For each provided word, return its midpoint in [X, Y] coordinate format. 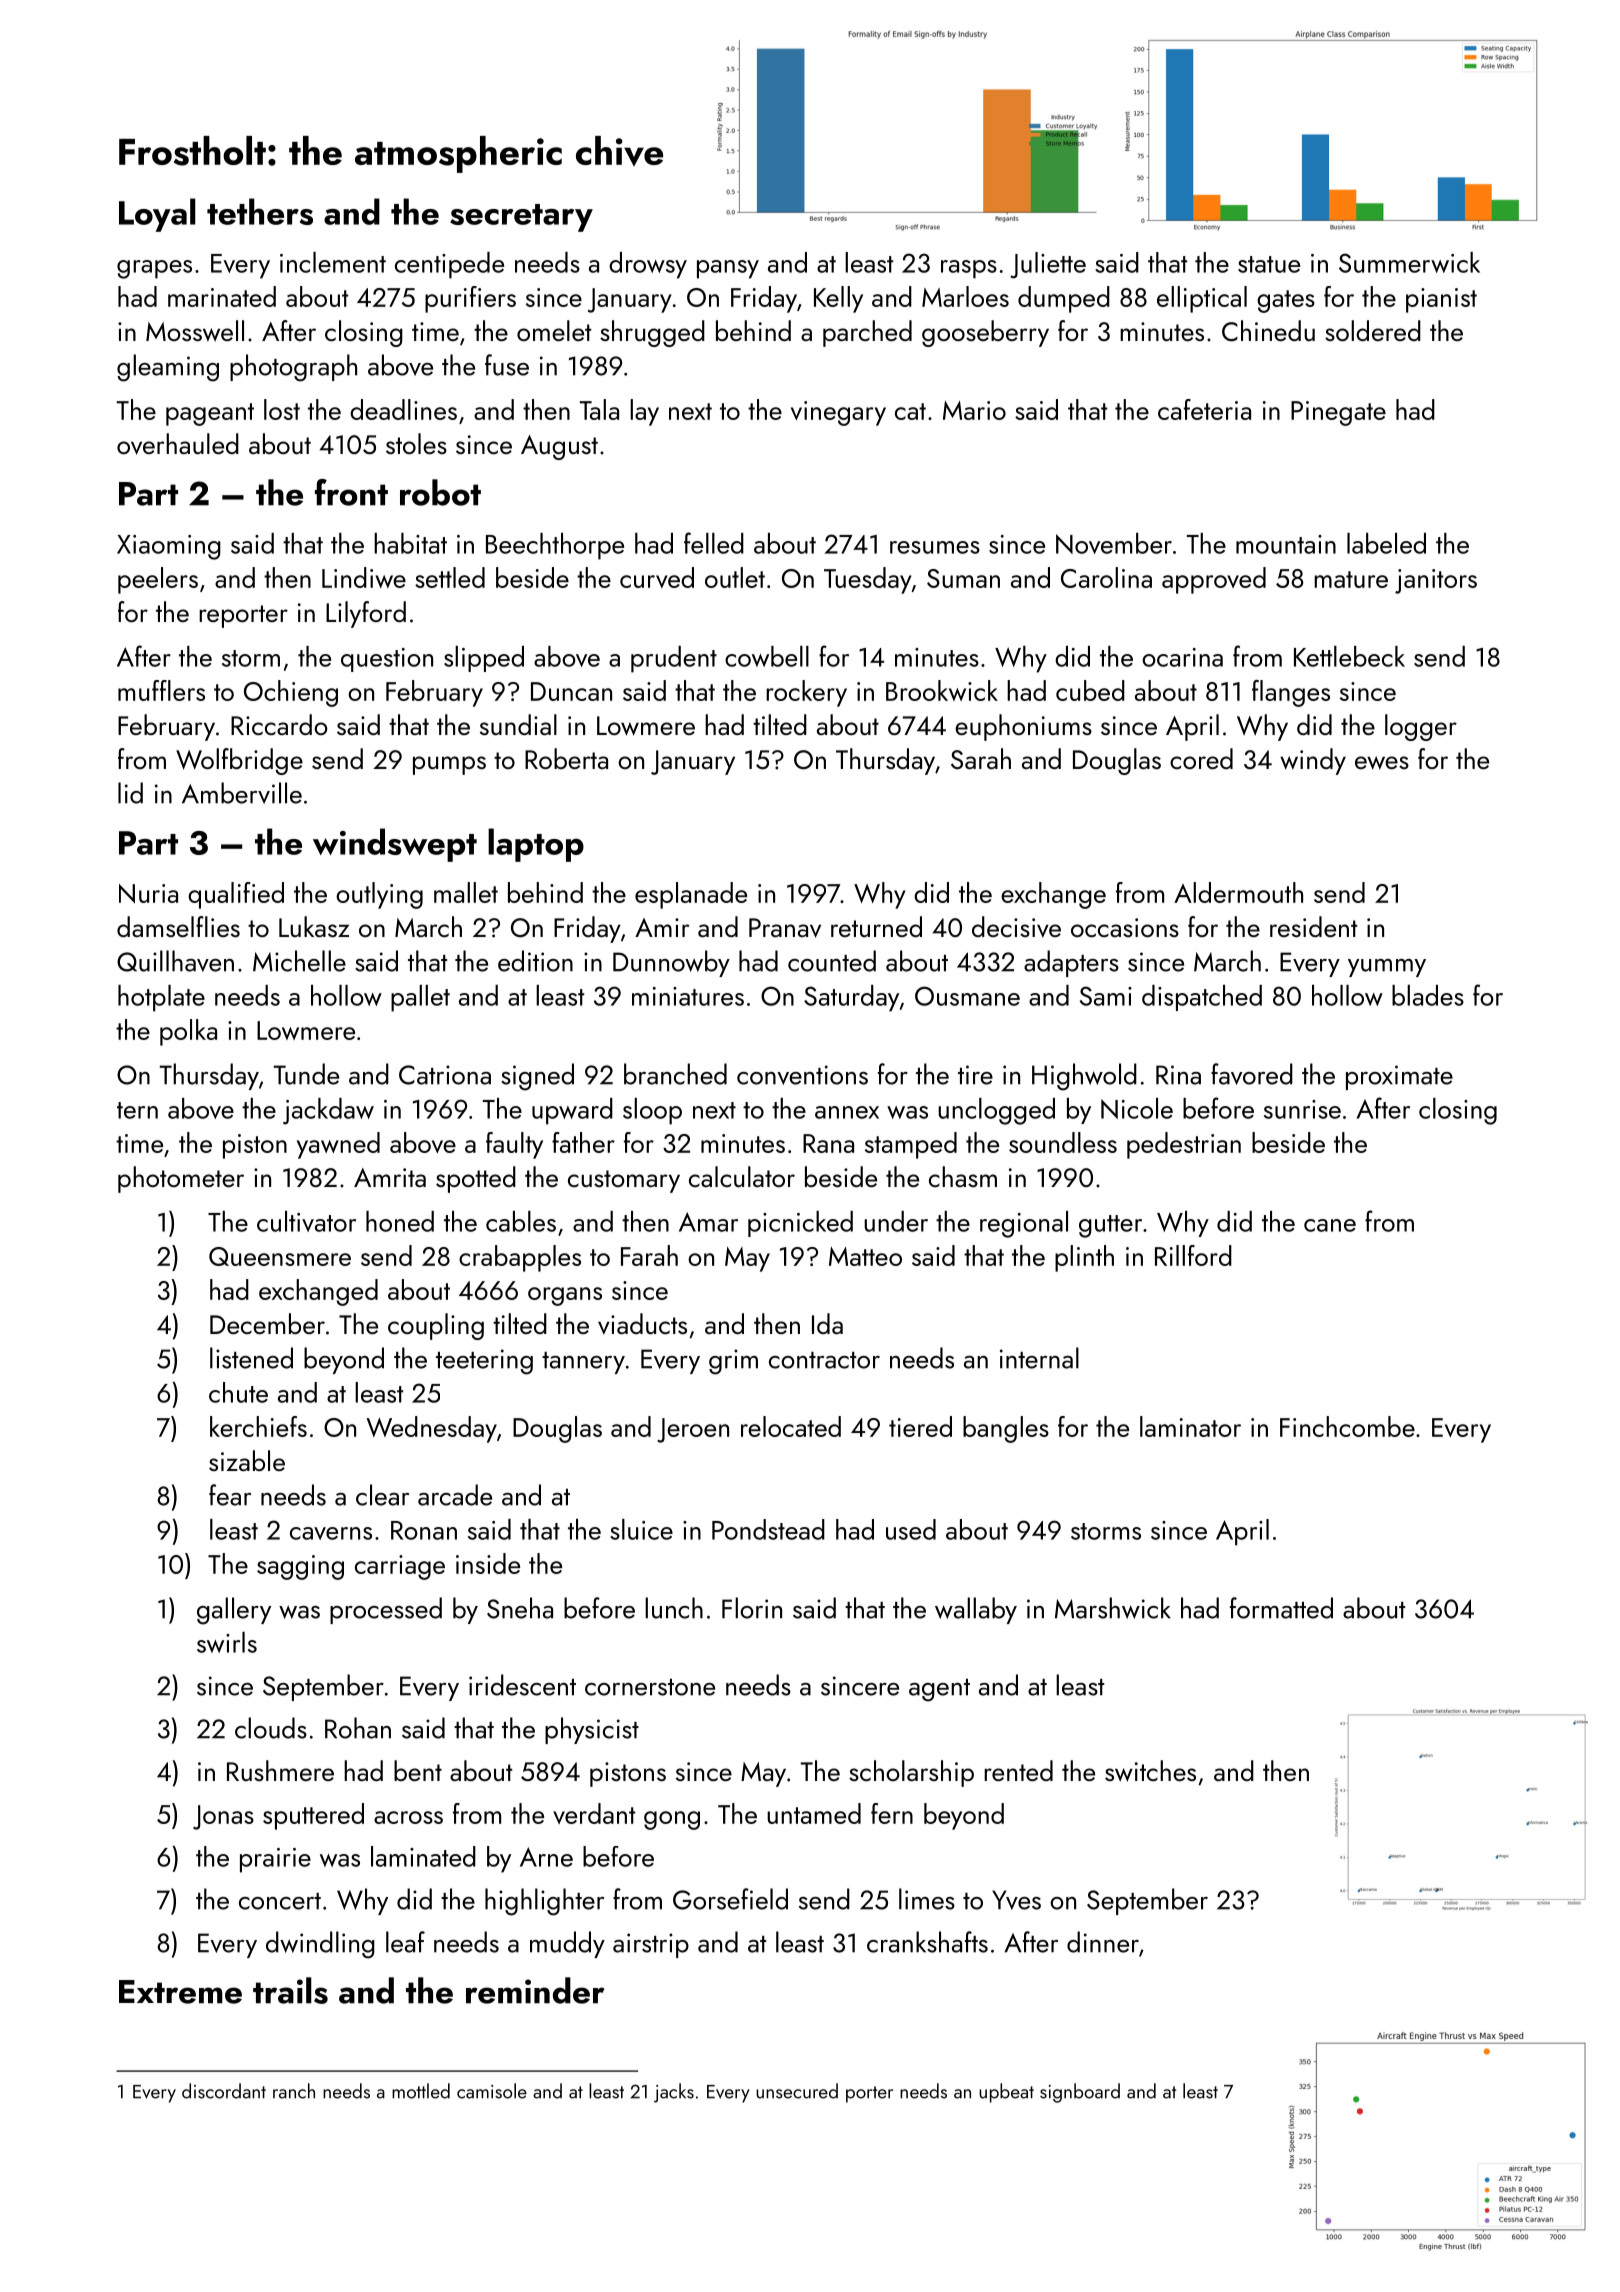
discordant [224, 2091]
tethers [260, 211]
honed [400, 1221]
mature [1351, 579]
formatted [1281, 1608]
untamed [814, 1813]
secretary [521, 218]
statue [1269, 264]
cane [1330, 1225]
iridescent [522, 1685]
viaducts [642, 1324]
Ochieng [291, 693]
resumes [935, 547]
